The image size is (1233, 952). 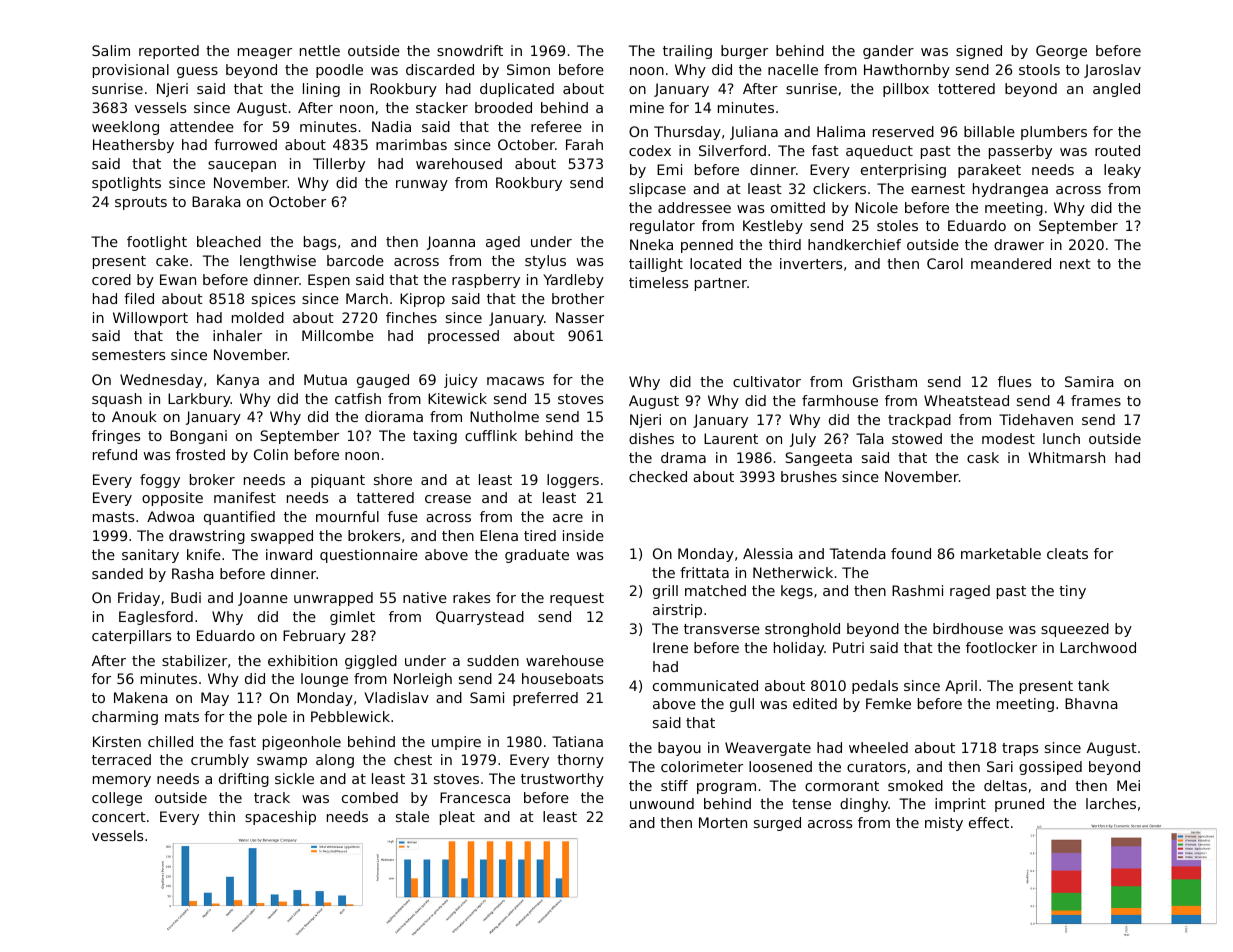 I want to click on frosted, so click(x=200, y=454).
